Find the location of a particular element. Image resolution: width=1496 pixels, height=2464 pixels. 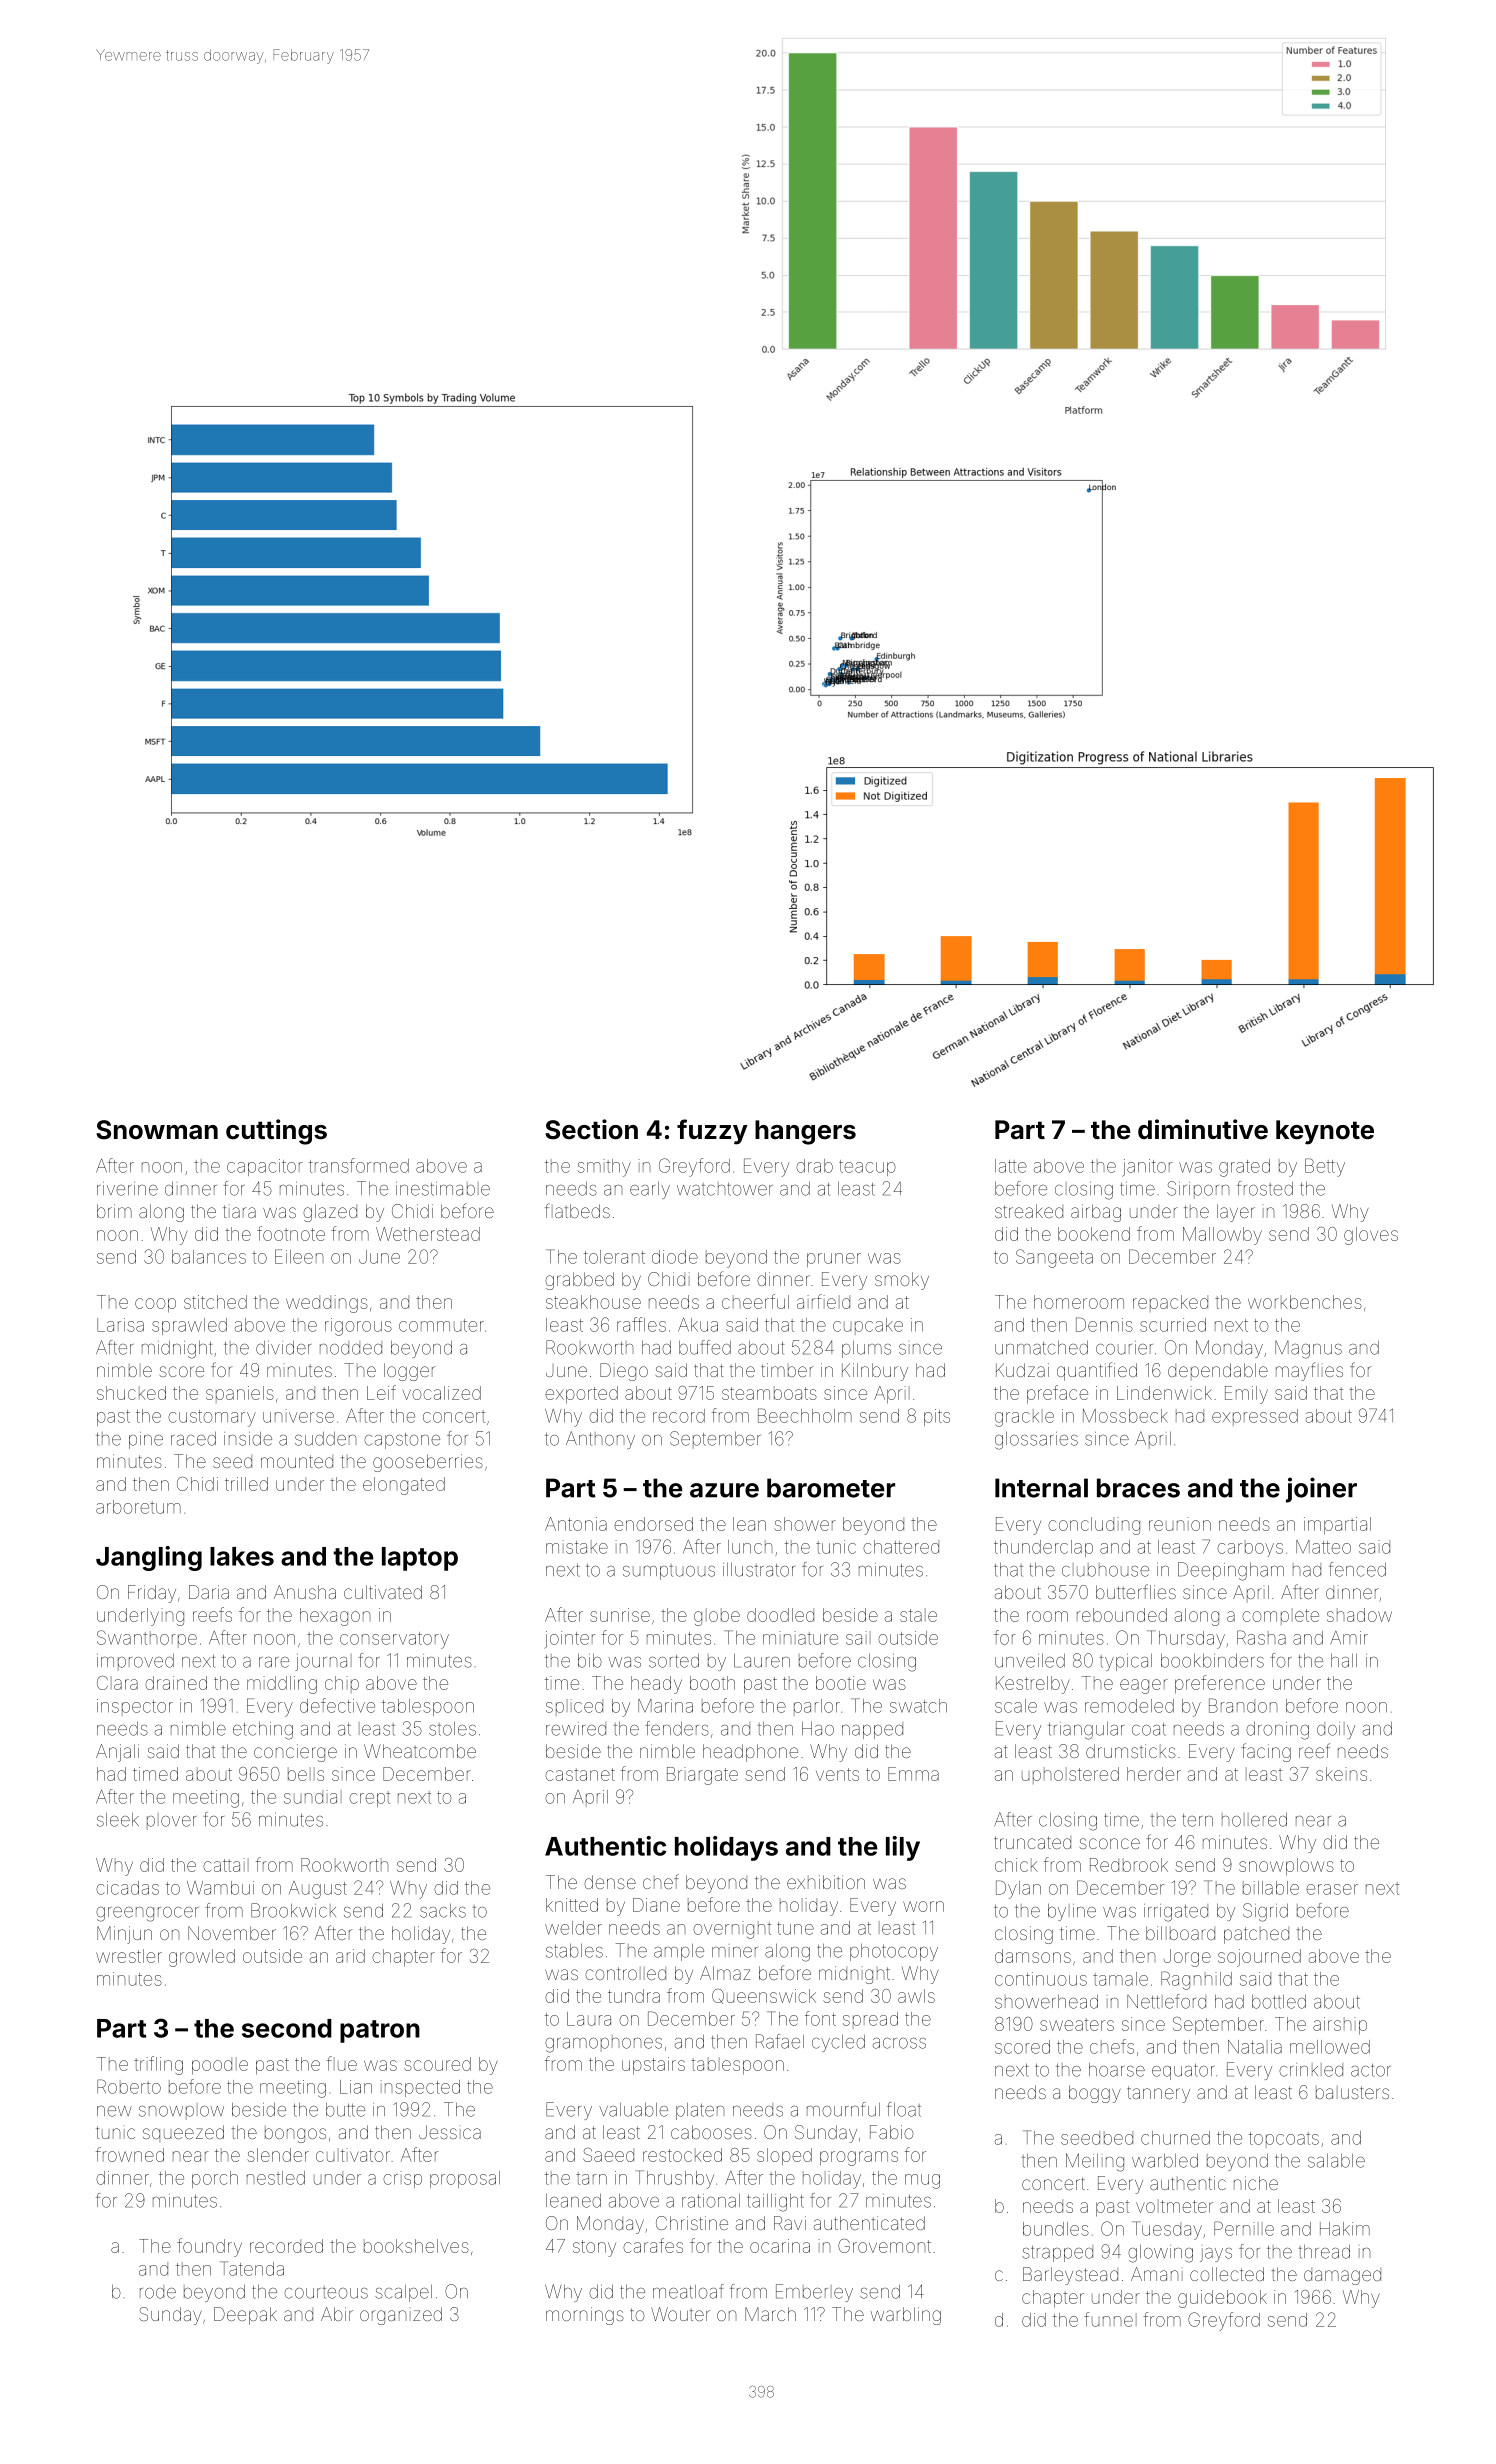

billable is located at coordinates (1271, 1888).
